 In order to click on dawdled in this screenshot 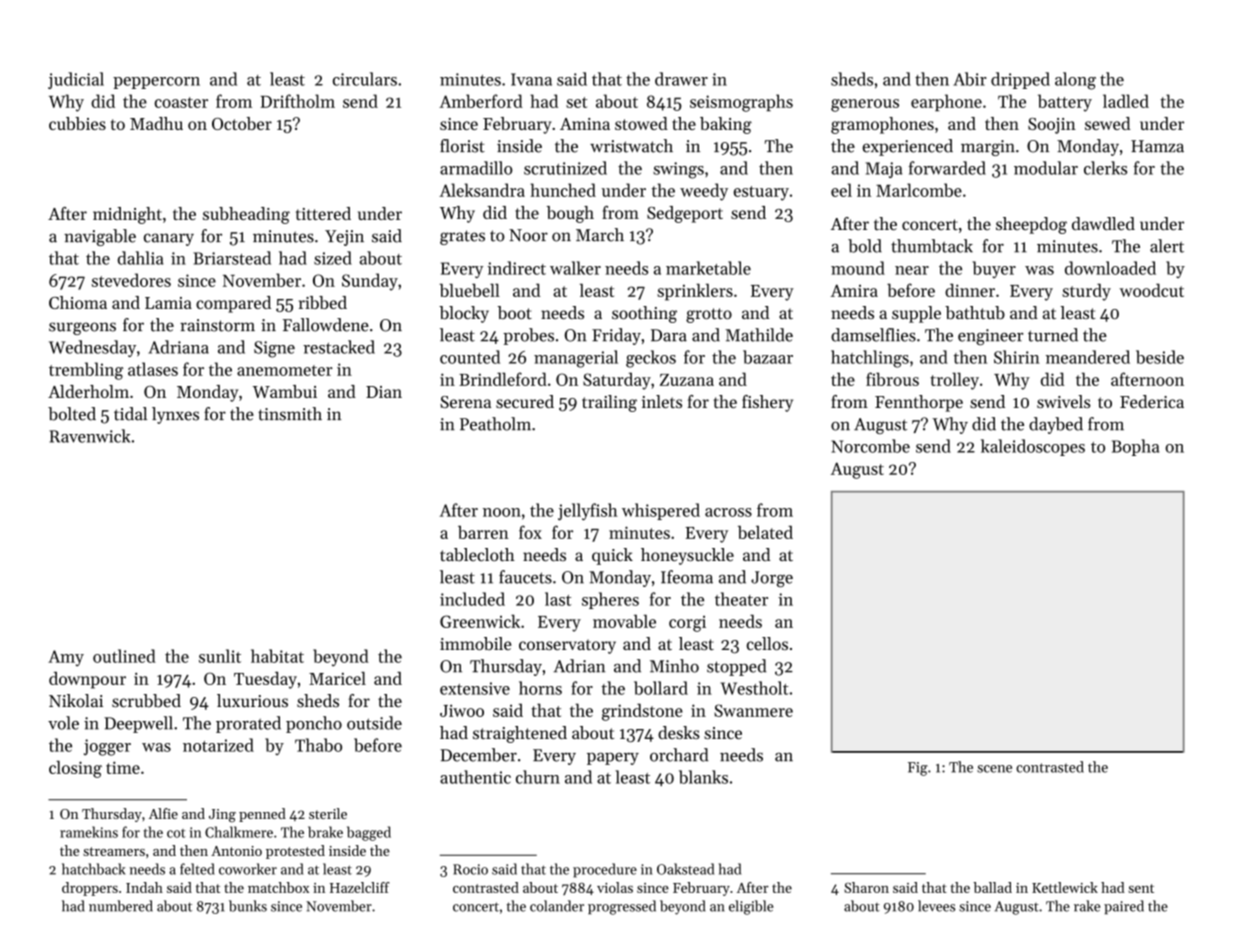, I will do `click(1103, 223)`.
